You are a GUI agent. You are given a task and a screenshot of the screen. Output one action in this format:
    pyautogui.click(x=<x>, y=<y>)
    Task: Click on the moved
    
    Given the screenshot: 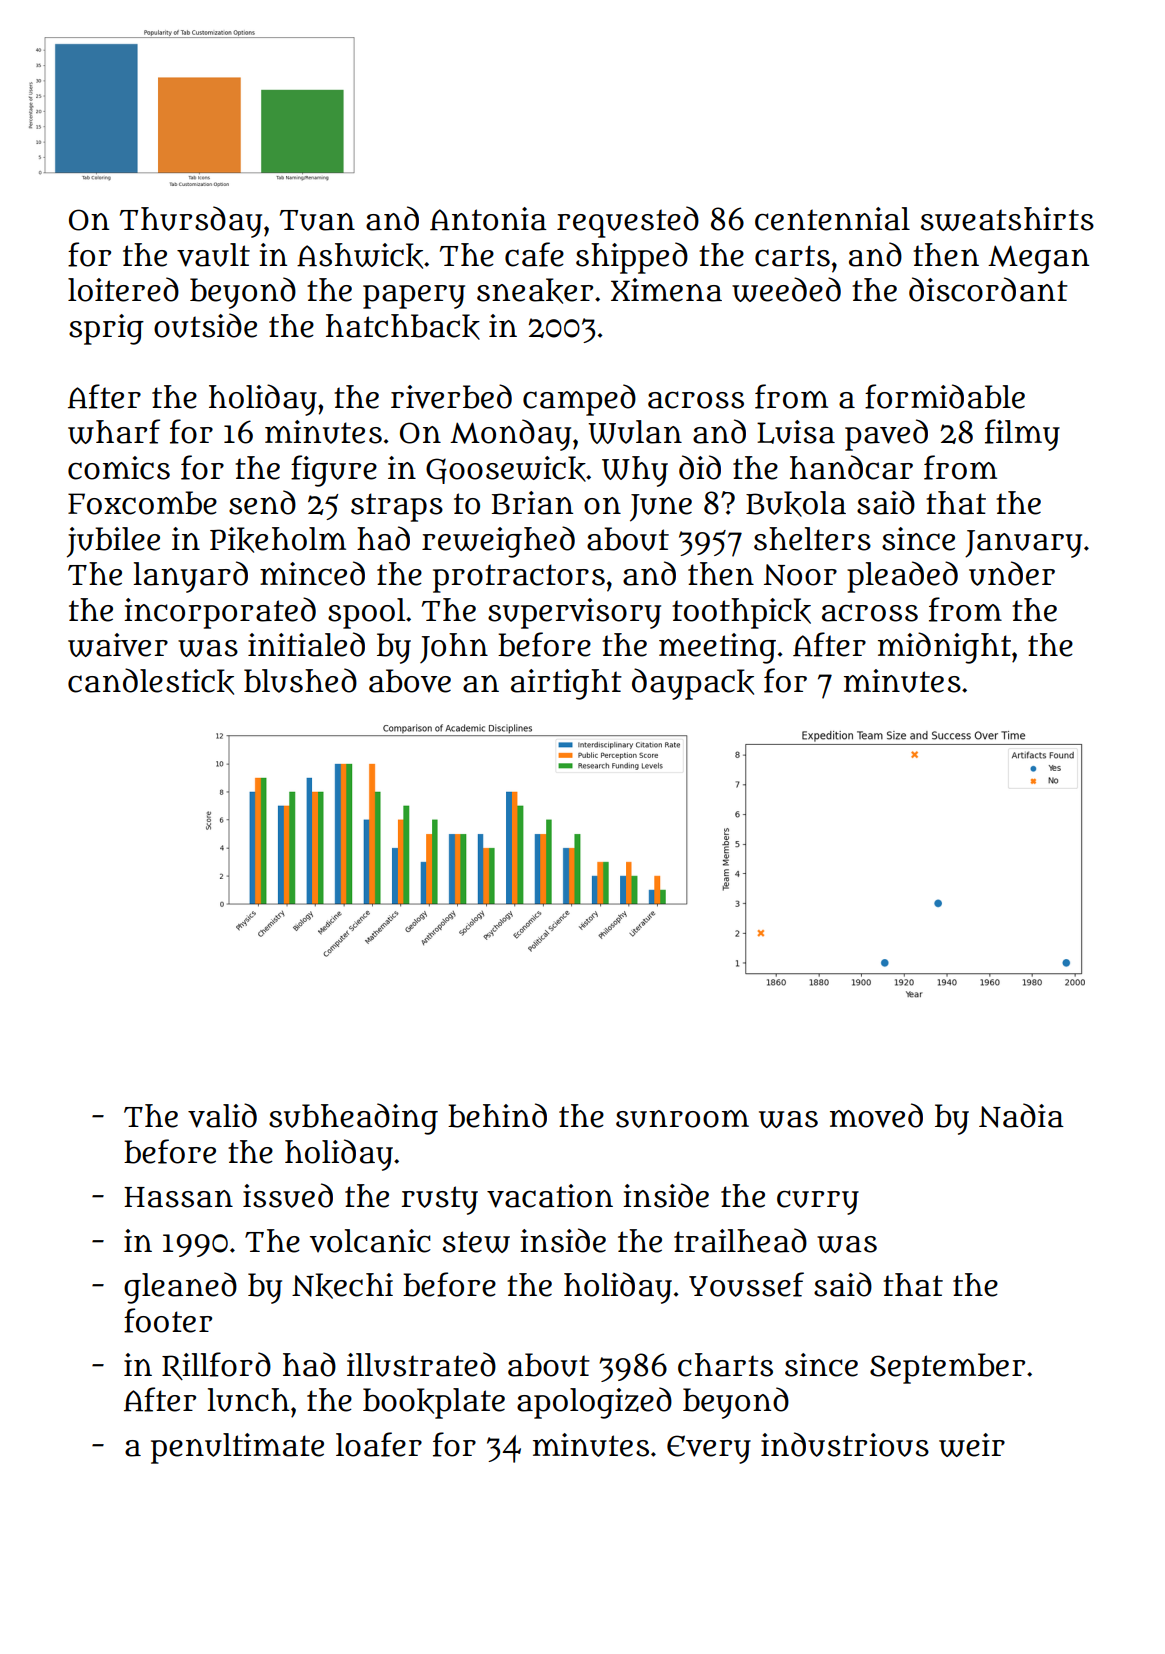 What is the action you would take?
    pyautogui.click(x=876, y=1115)
